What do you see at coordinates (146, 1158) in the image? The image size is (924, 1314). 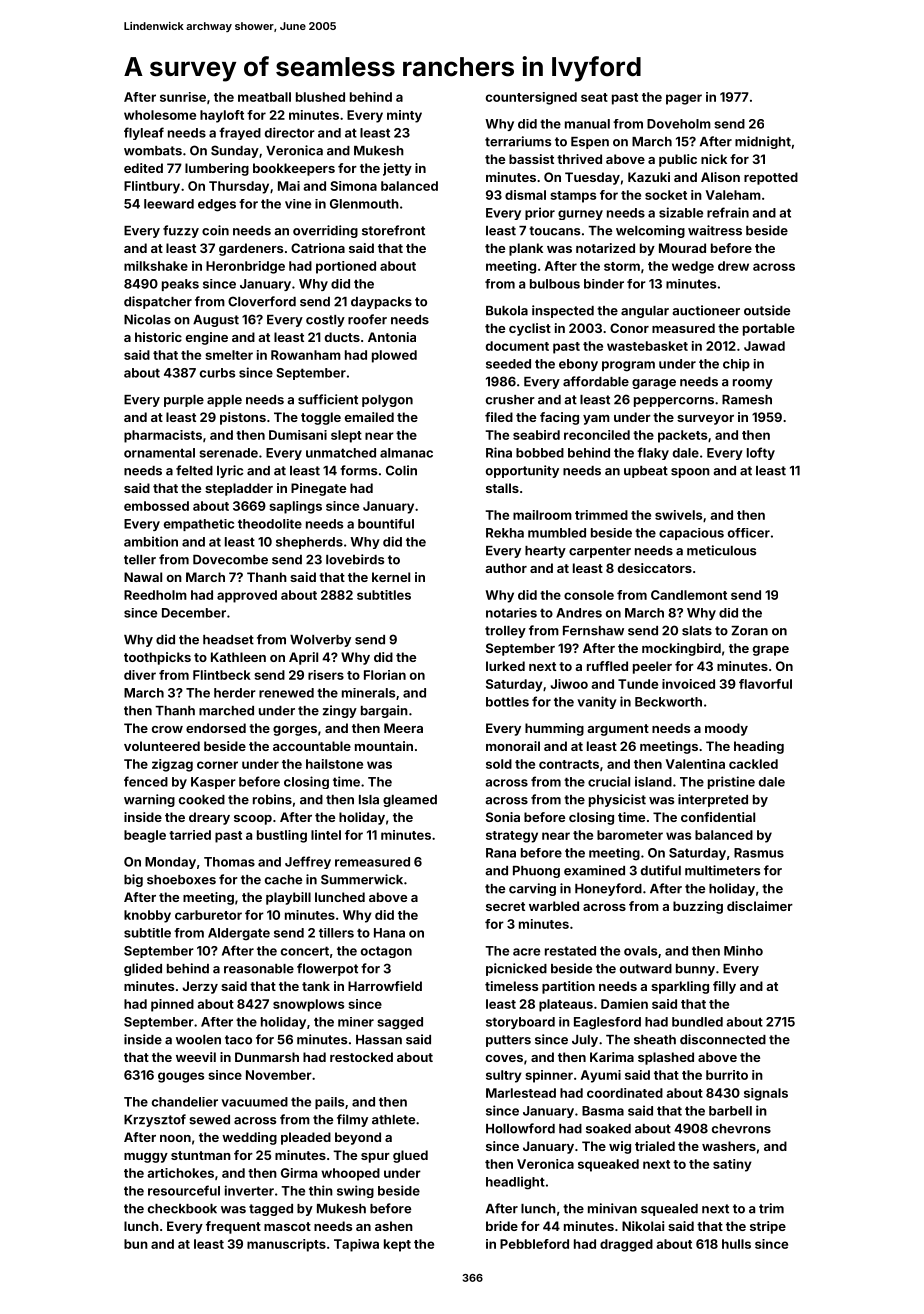 I see `muggy` at bounding box center [146, 1158].
